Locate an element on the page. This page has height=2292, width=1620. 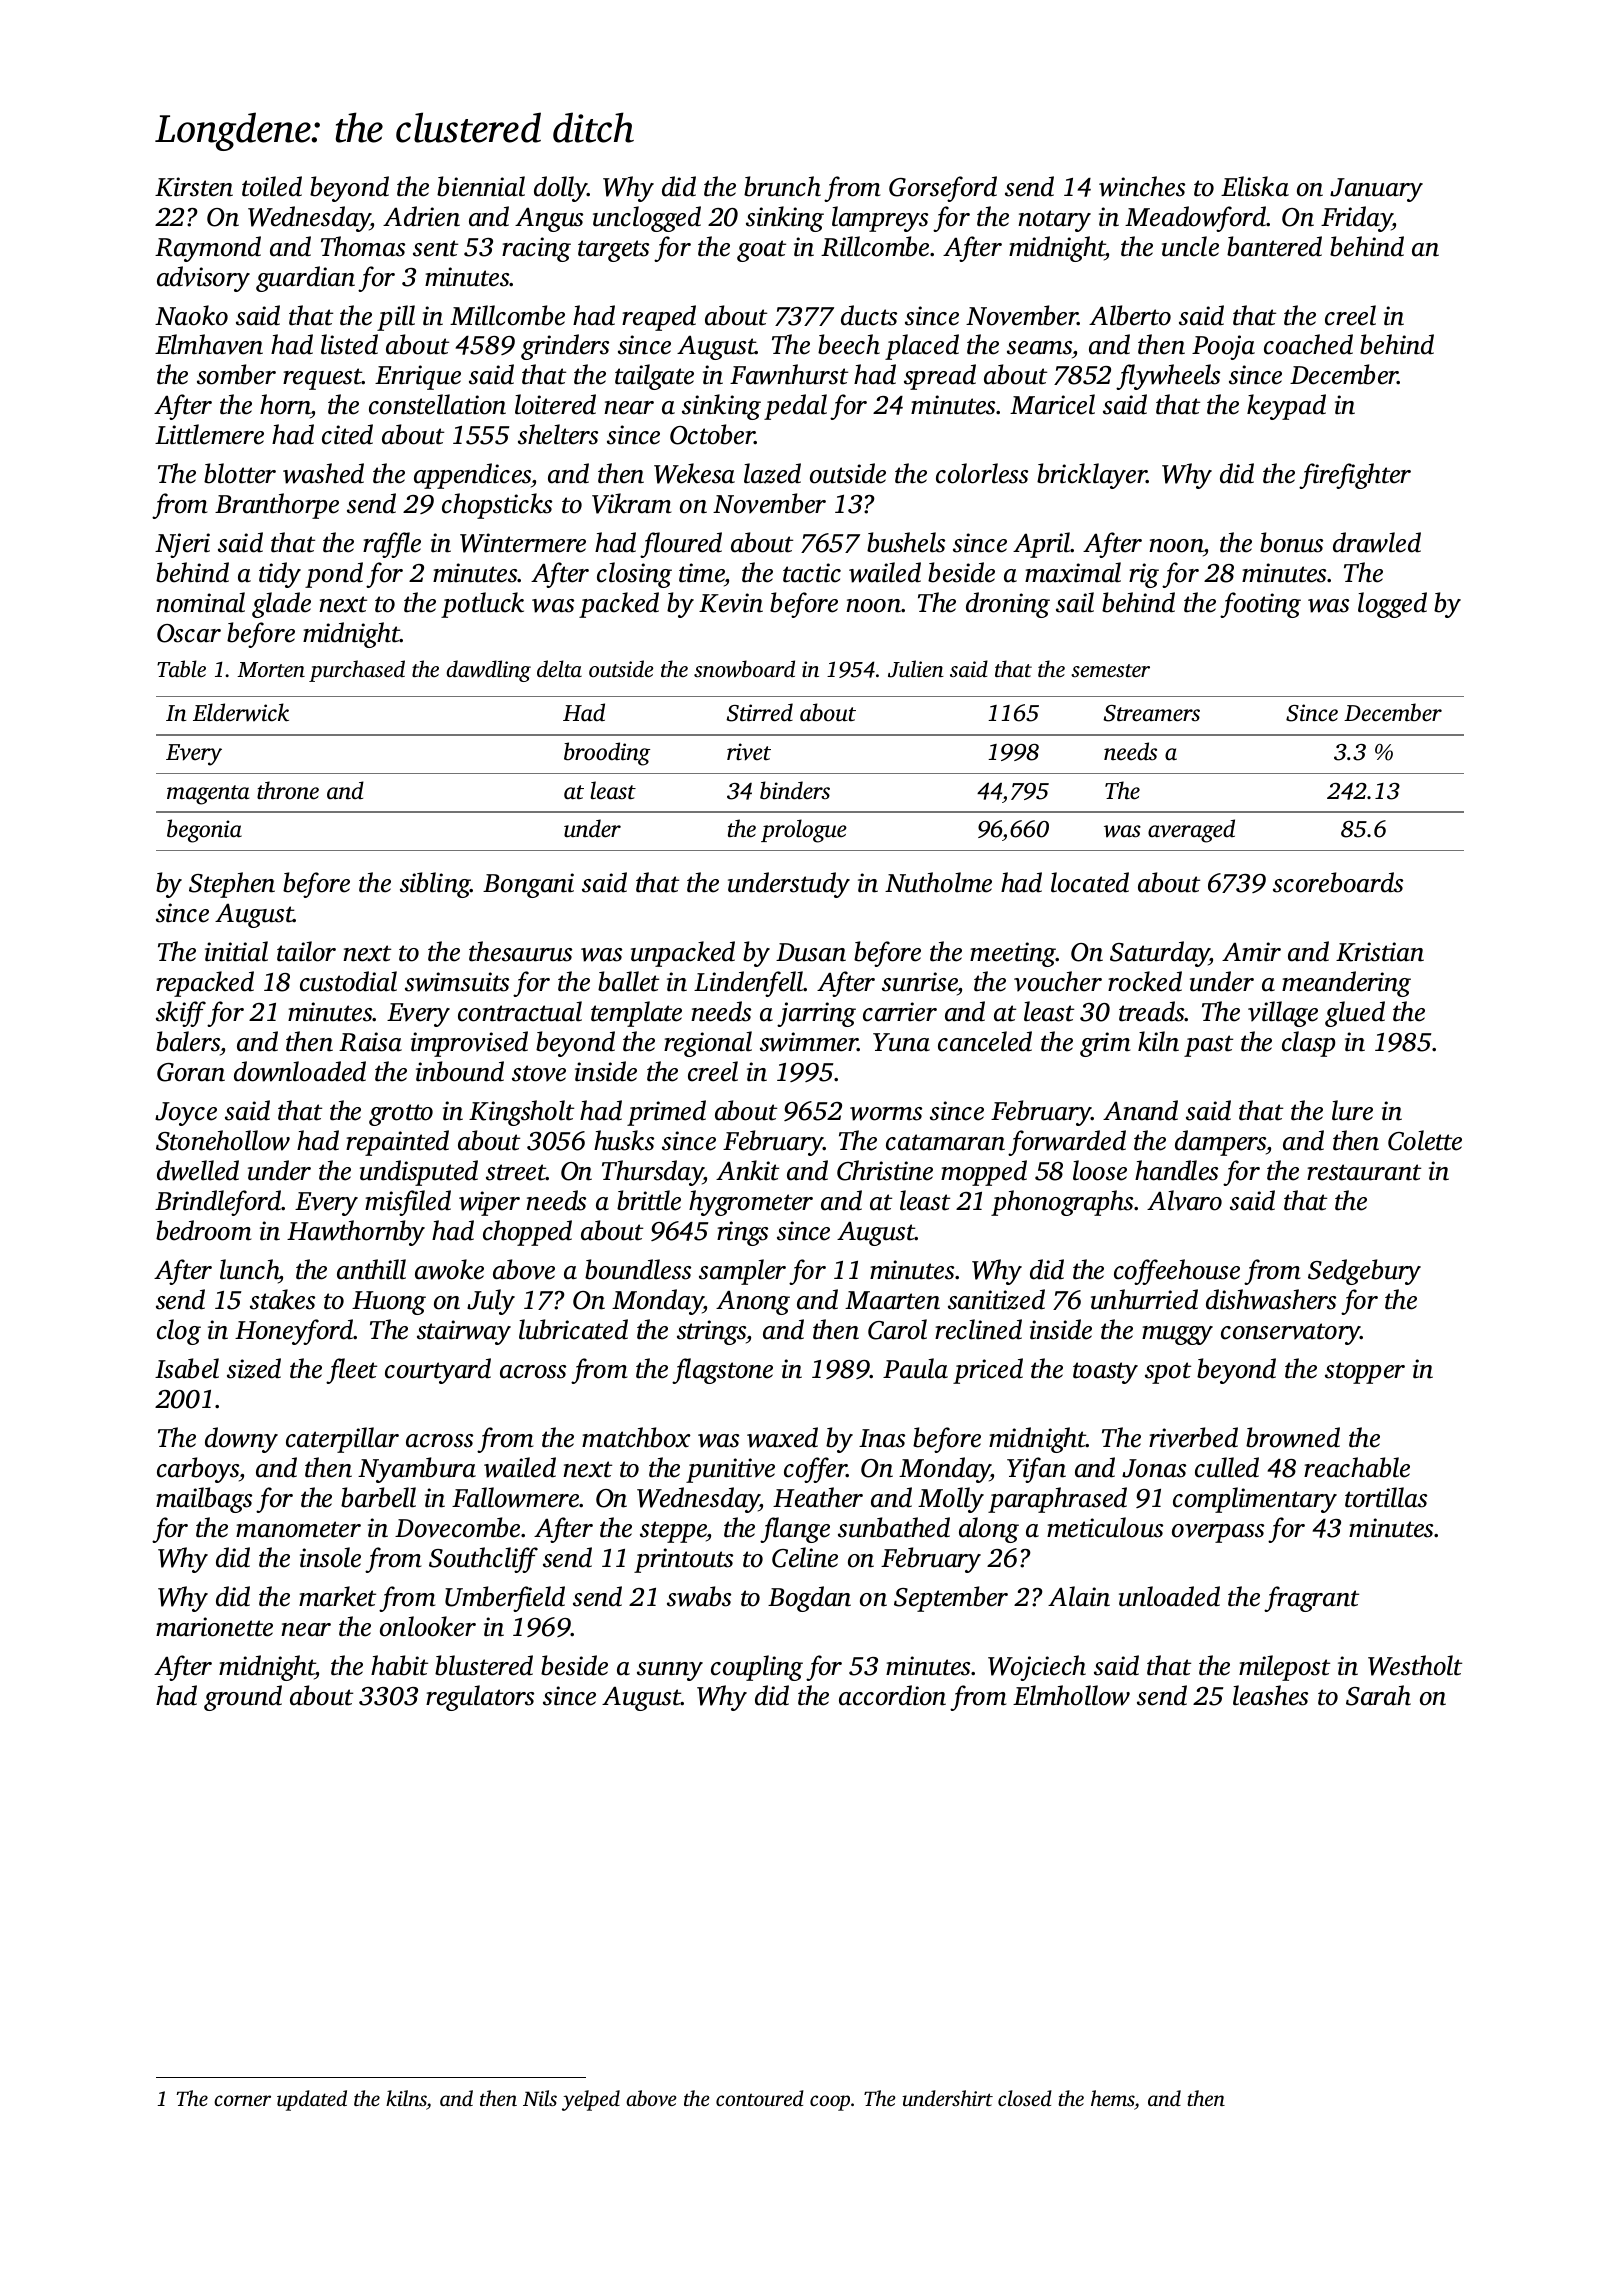
catamaran is located at coordinates (945, 1142).
